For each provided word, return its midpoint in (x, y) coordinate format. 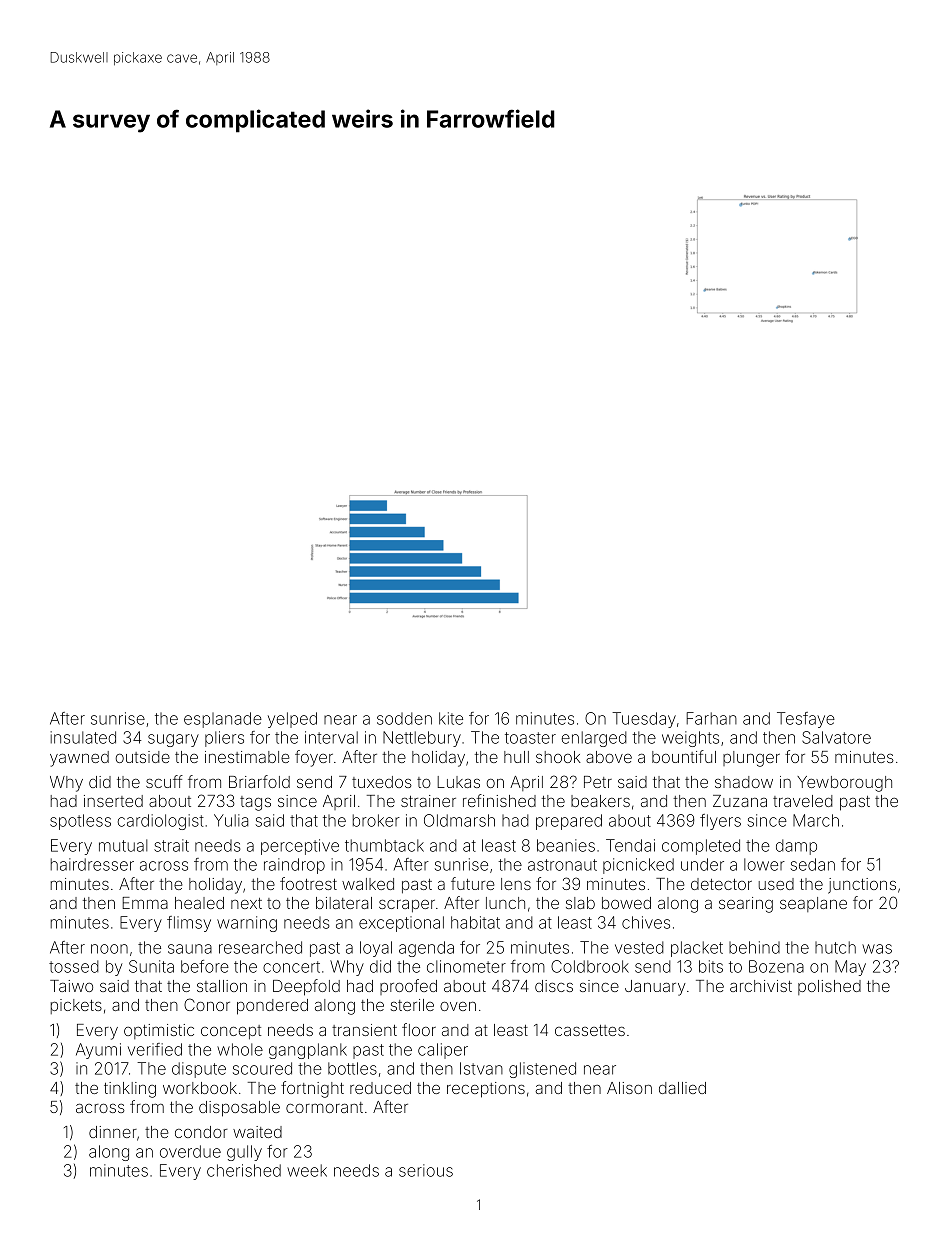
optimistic (159, 1031)
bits (711, 966)
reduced (380, 1088)
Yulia (231, 820)
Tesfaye (806, 720)
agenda (426, 949)
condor (201, 1132)
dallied (682, 1088)
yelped (292, 720)
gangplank (308, 1051)
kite (451, 718)
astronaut (562, 865)
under (702, 864)
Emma (145, 903)
